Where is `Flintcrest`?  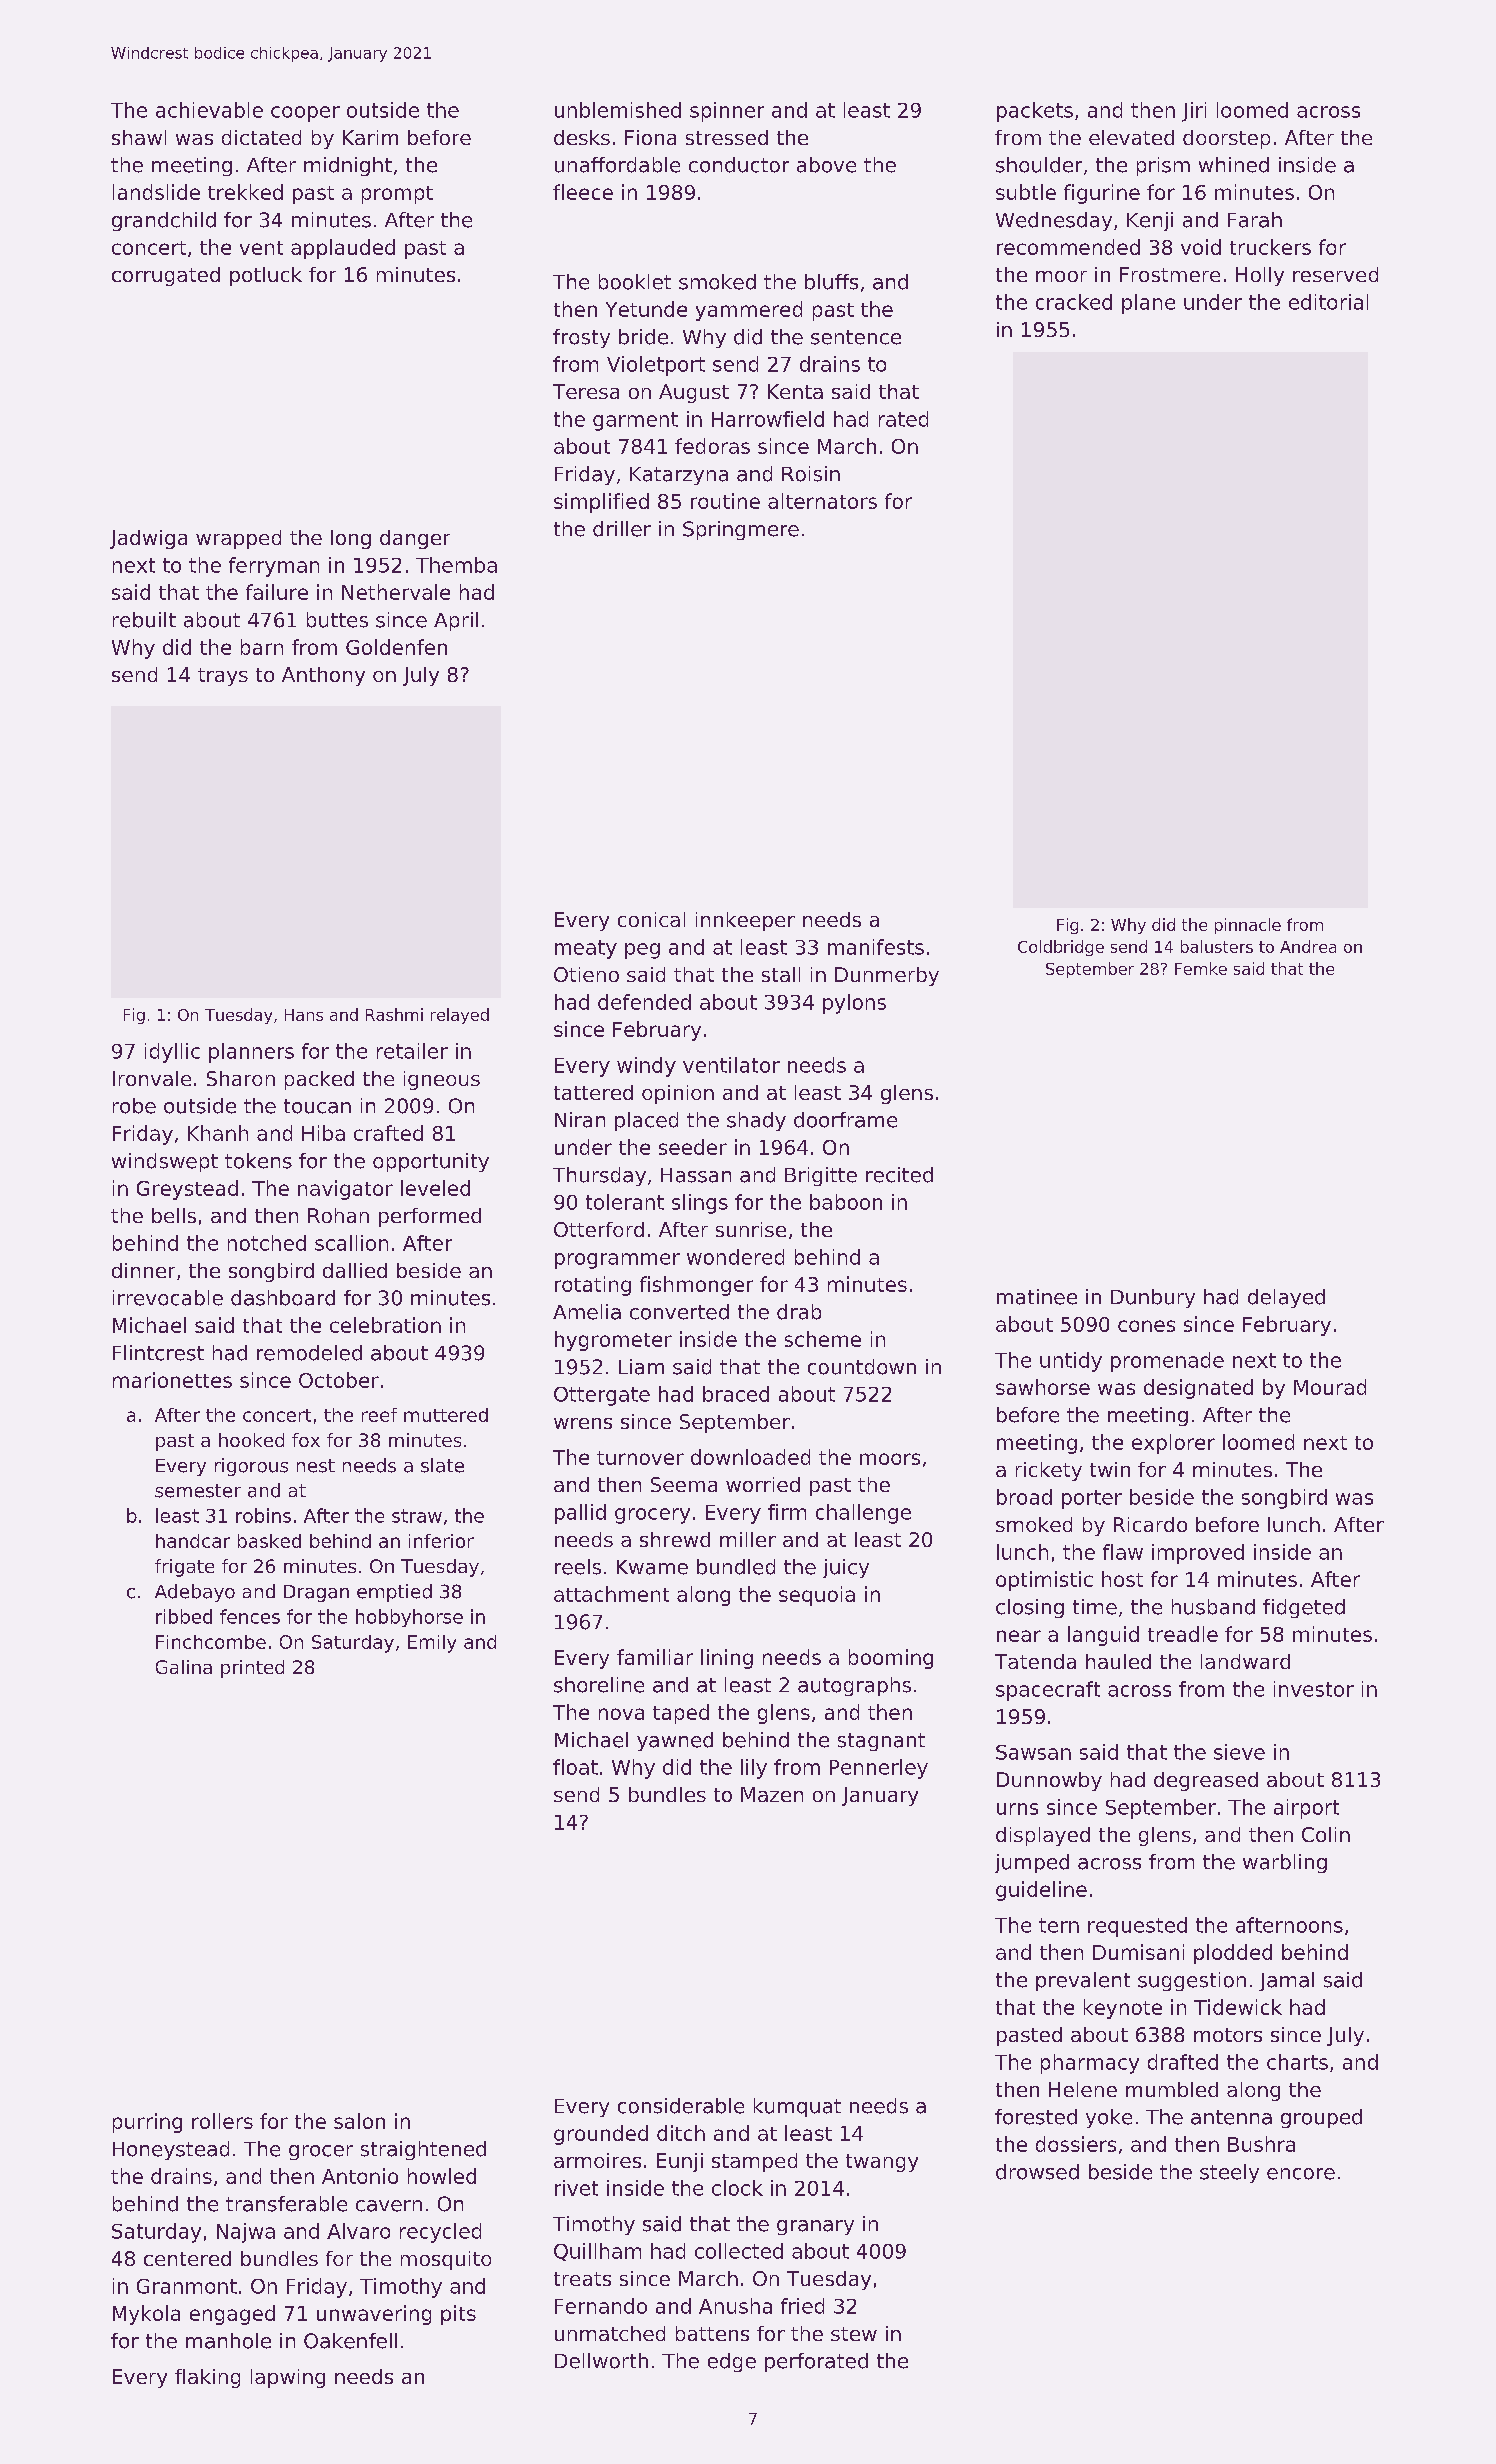
Flintcrest is located at coordinates (158, 1353).
